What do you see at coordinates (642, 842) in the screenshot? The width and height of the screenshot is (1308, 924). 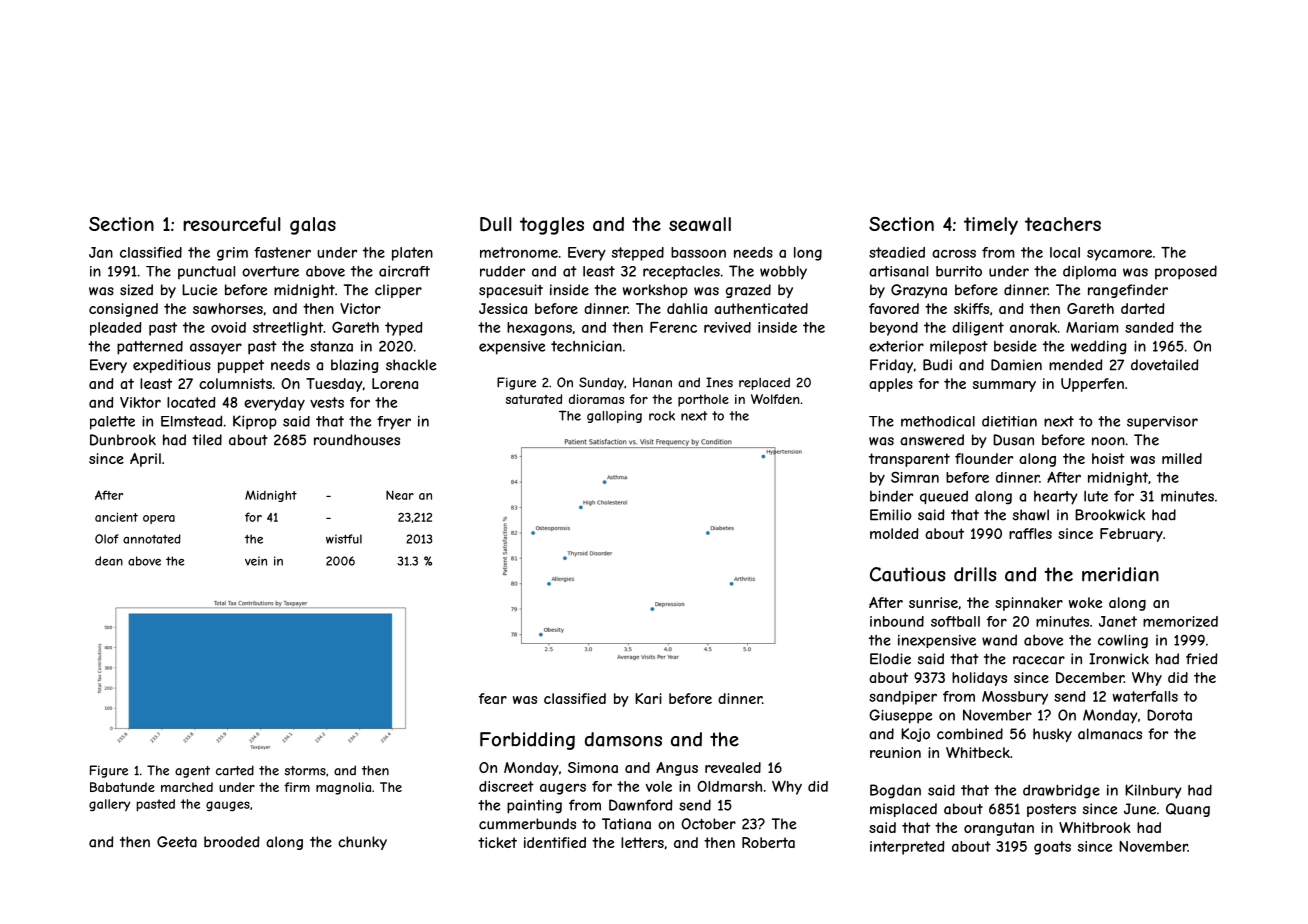 I see `letters` at bounding box center [642, 842].
